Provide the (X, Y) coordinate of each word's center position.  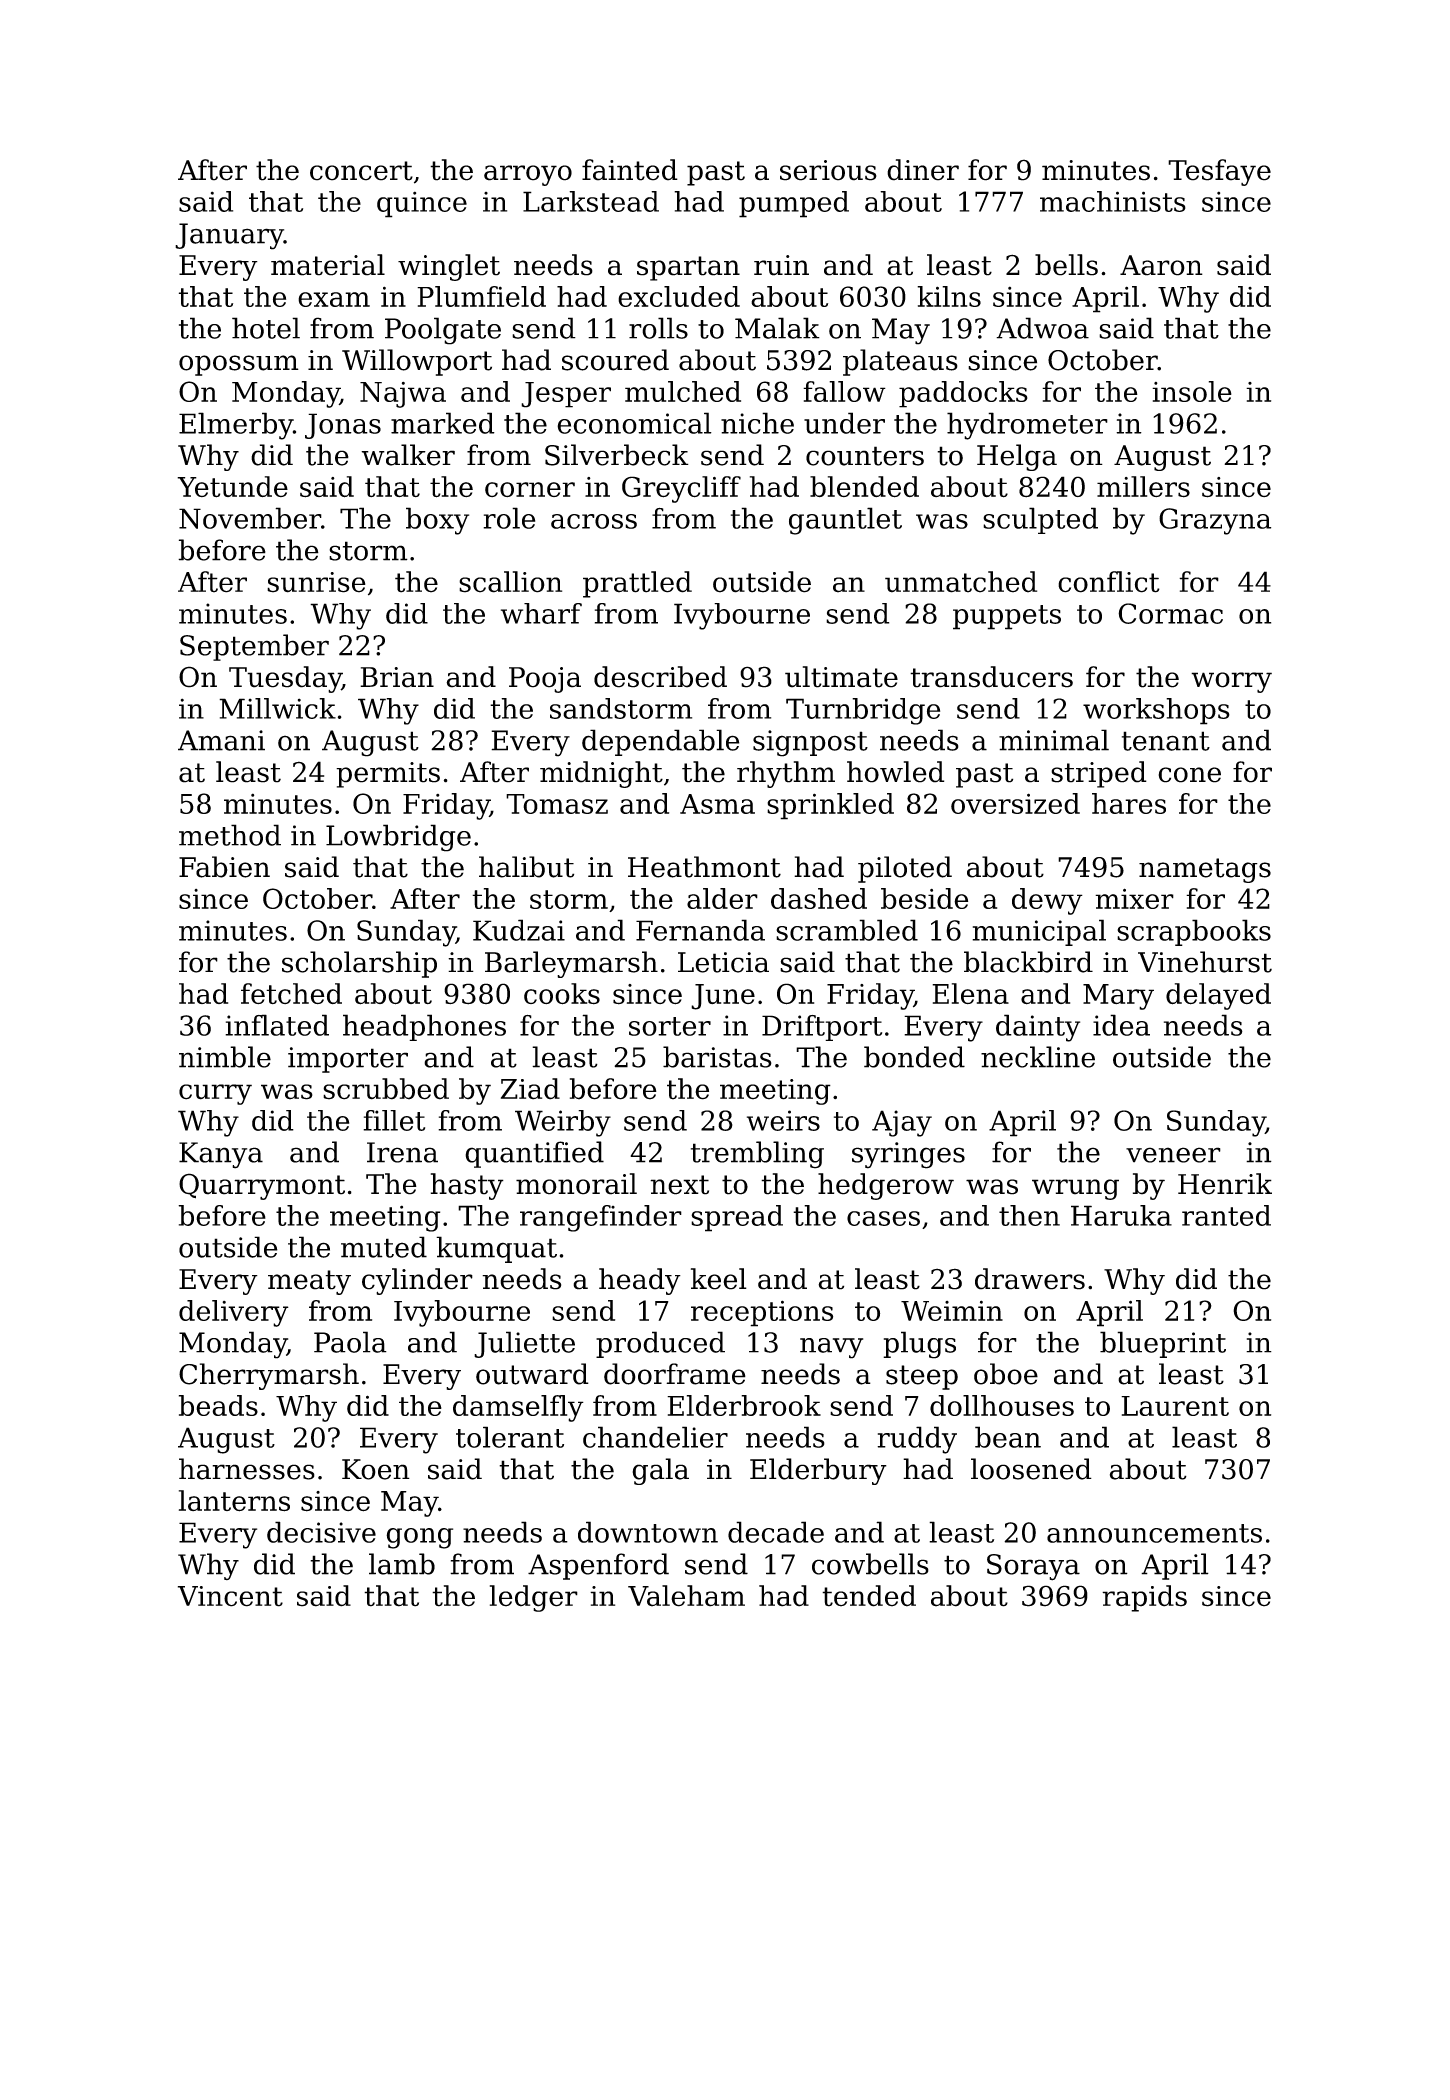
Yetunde (232, 487)
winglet (449, 267)
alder (722, 898)
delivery (234, 1313)
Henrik (1225, 1184)
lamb (402, 1564)
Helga (1017, 457)
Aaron (1161, 265)
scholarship (359, 964)
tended (869, 1596)
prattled (637, 584)
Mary (1118, 997)
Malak (777, 328)
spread (737, 1218)
